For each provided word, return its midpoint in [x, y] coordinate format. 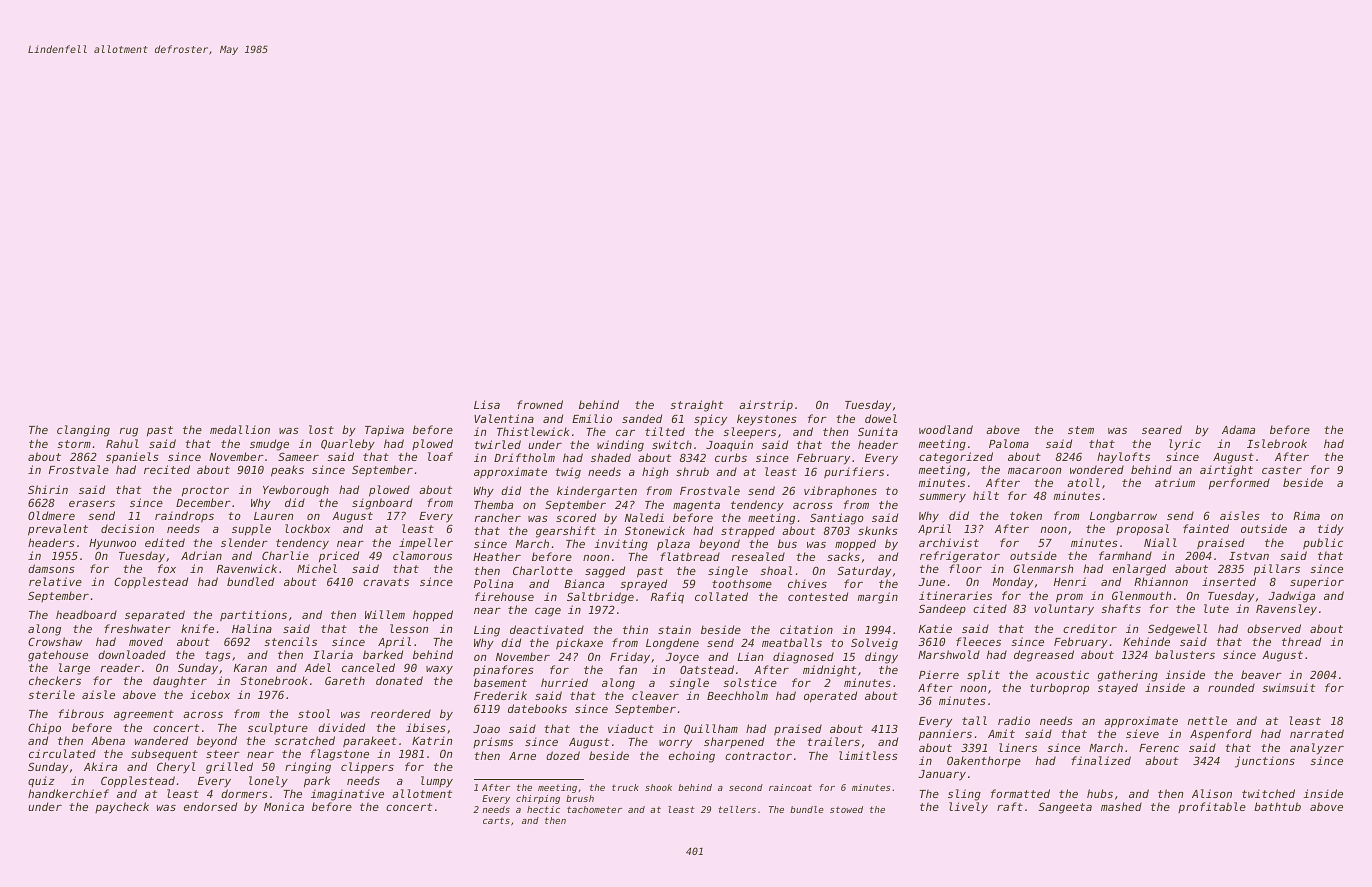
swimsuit [1289, 687]
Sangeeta [1065, 808]
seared [1162, 429]
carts [496, 821]
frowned [540, 404]
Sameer [298, 456]
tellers [737, 809]
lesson [409, 628]
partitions [253, 615]
